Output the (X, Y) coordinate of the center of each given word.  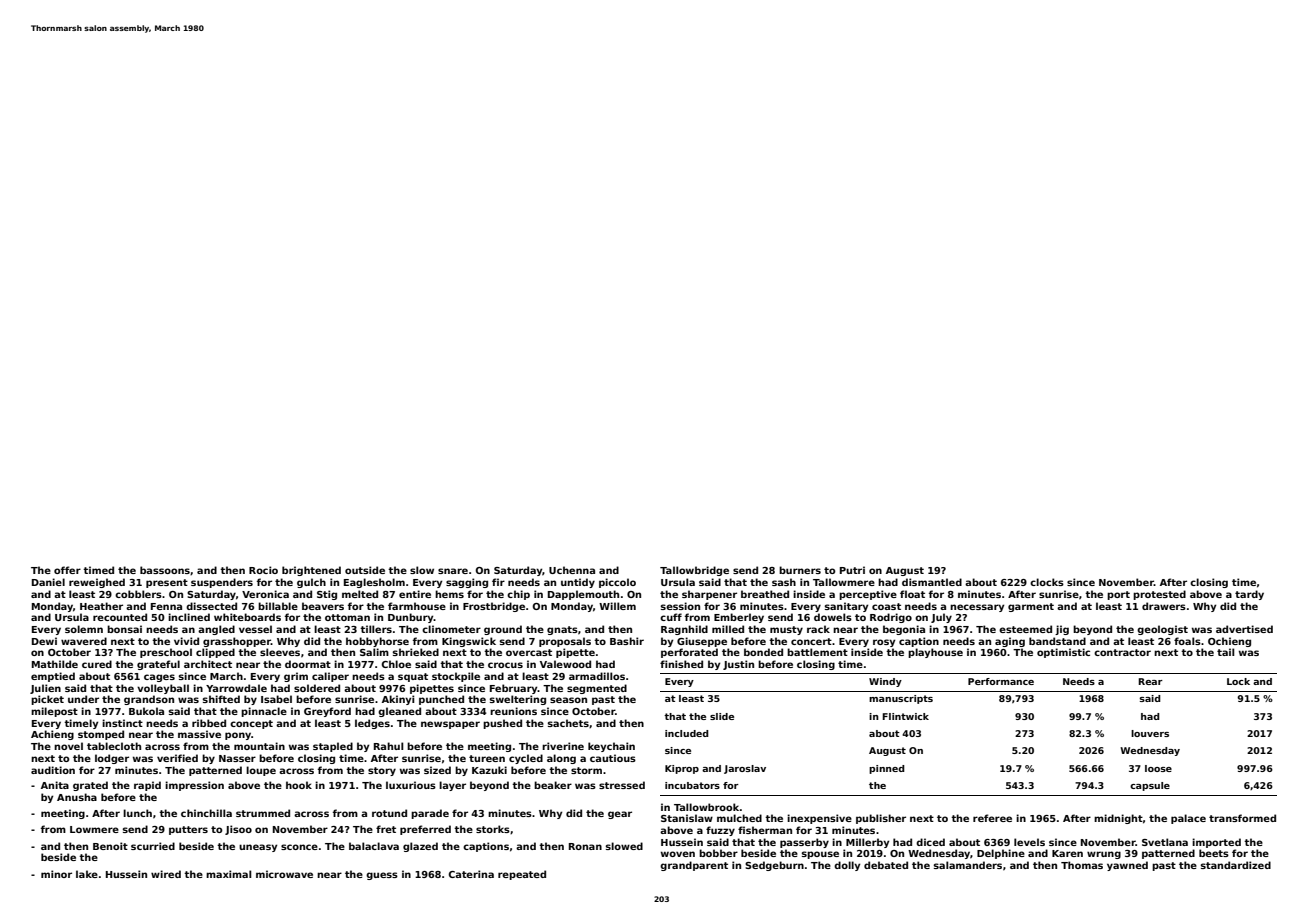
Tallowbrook (706, 807)
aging (1010, 642)
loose (1158, 768)
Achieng (52, 735)
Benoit (110, 846)
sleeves (280, 652)
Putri (852, 570)
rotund (389, 813)
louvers (1150, 733)
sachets (568, 723)
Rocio (263, 570)
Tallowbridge (694, 571)
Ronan (585, 846)
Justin (738, 665)
